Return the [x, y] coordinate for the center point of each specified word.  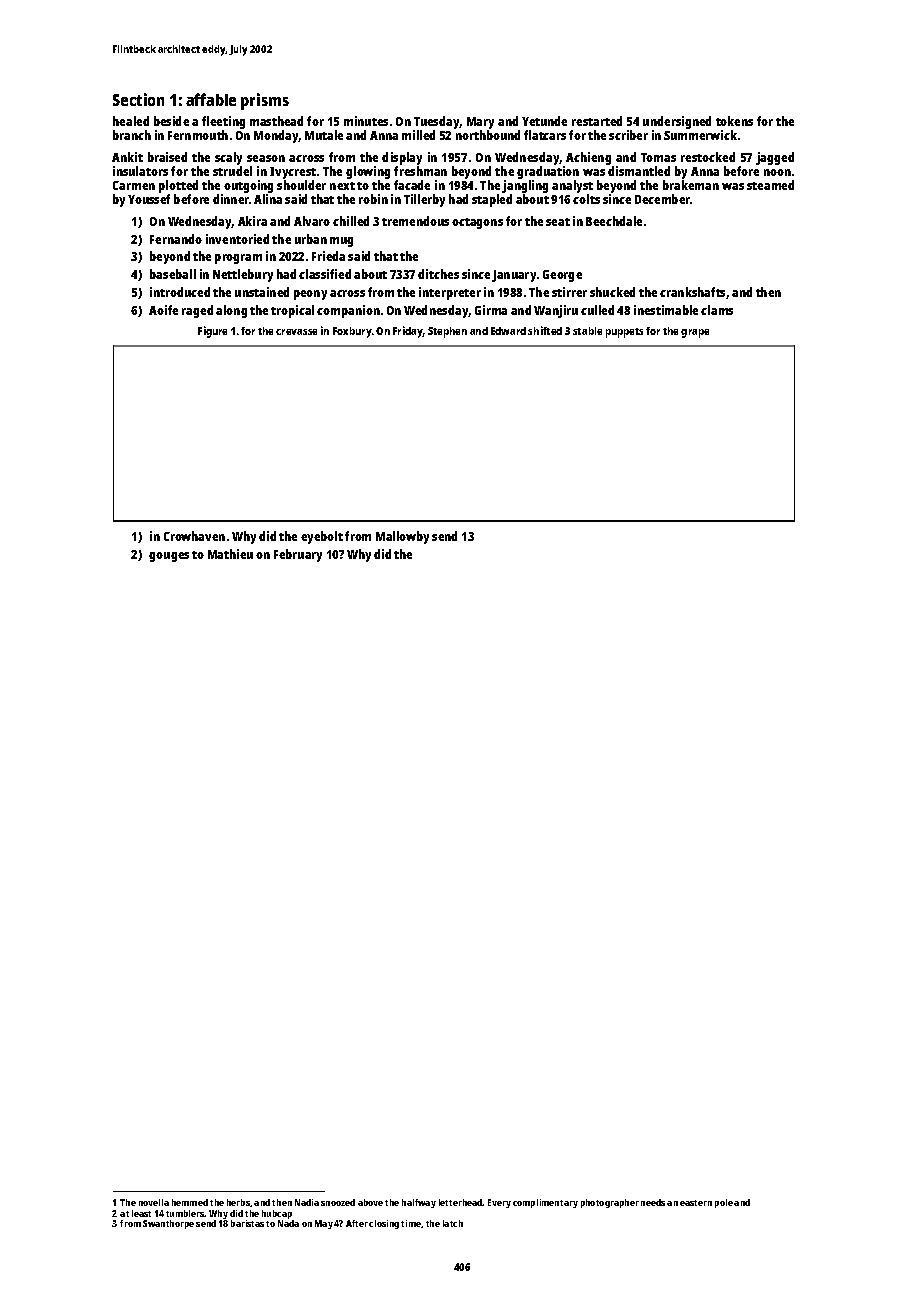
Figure [212, 332]
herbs [238, 1202]
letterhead [461, 1202]
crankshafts [692, 292]
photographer [610, 1203]
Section [138, 99]
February [298, 555]
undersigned [677, 122]
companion [348, 311]
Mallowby [402, 537]
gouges [169, 557]
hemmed [190, 1202]
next [342, 186]
